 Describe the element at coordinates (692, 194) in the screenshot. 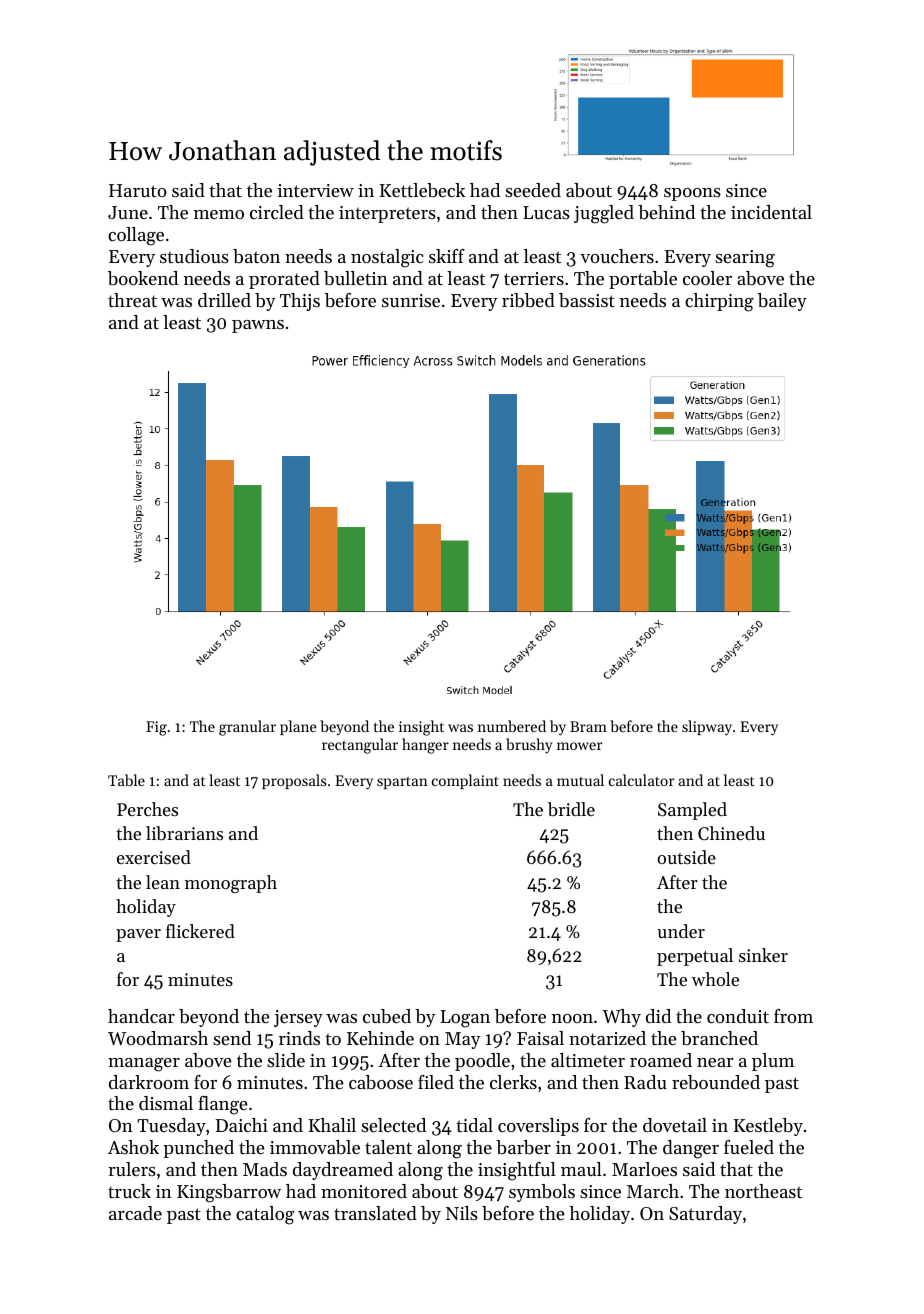

I see `spoons` at that location.
